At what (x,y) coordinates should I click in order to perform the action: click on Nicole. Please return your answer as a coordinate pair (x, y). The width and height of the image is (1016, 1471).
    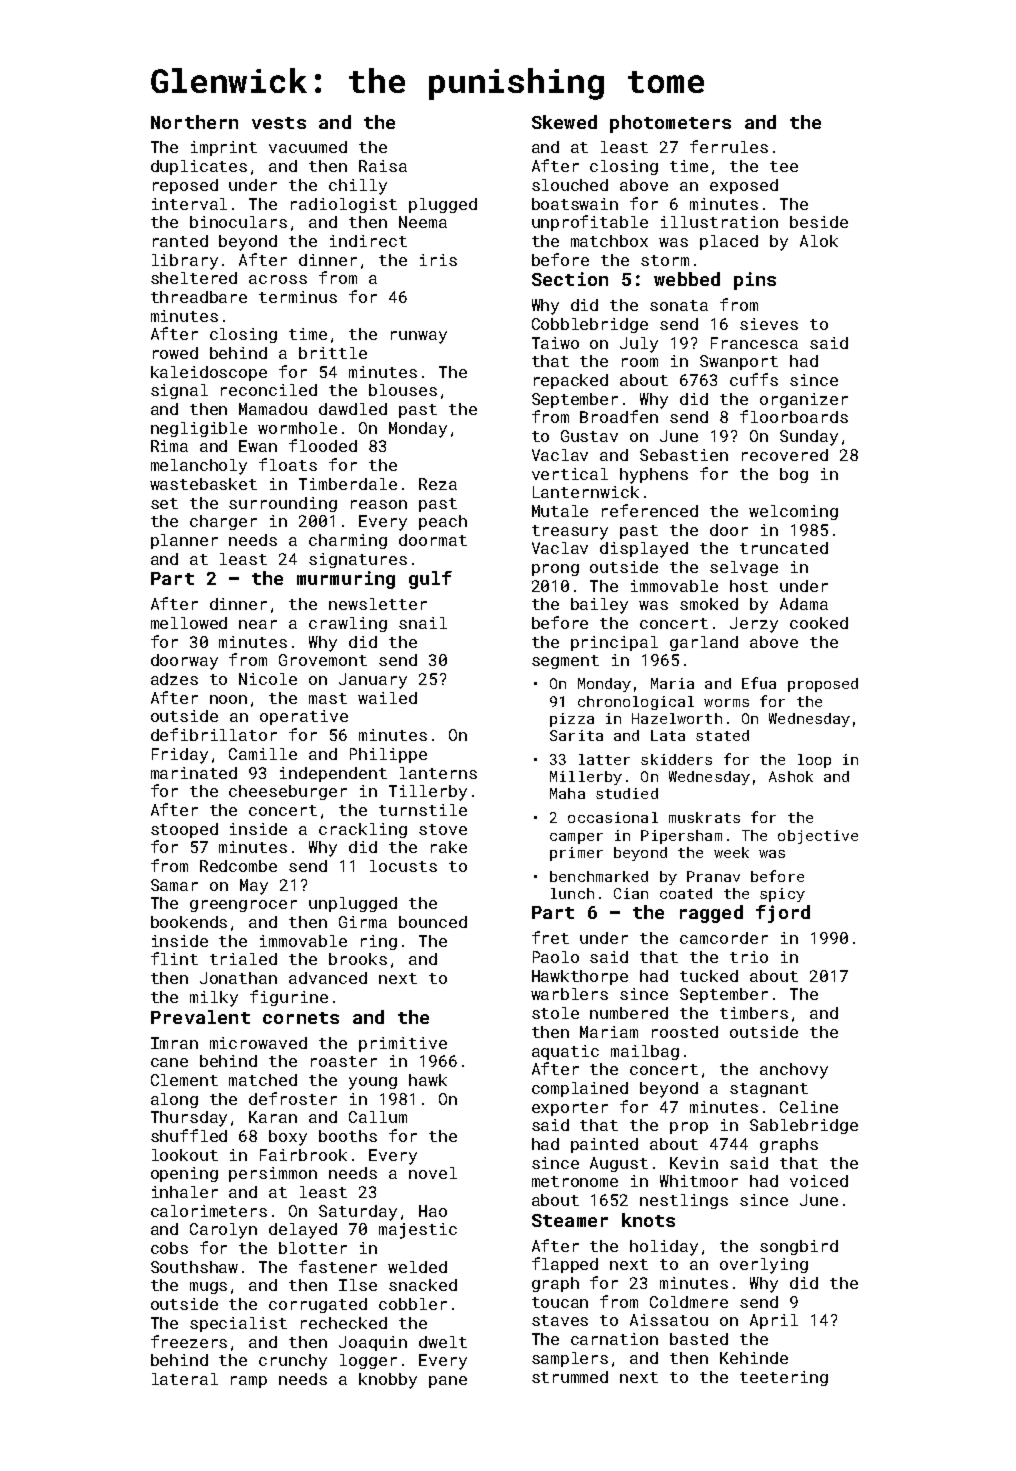
    Looking at the image, I should click on (268, 679).
